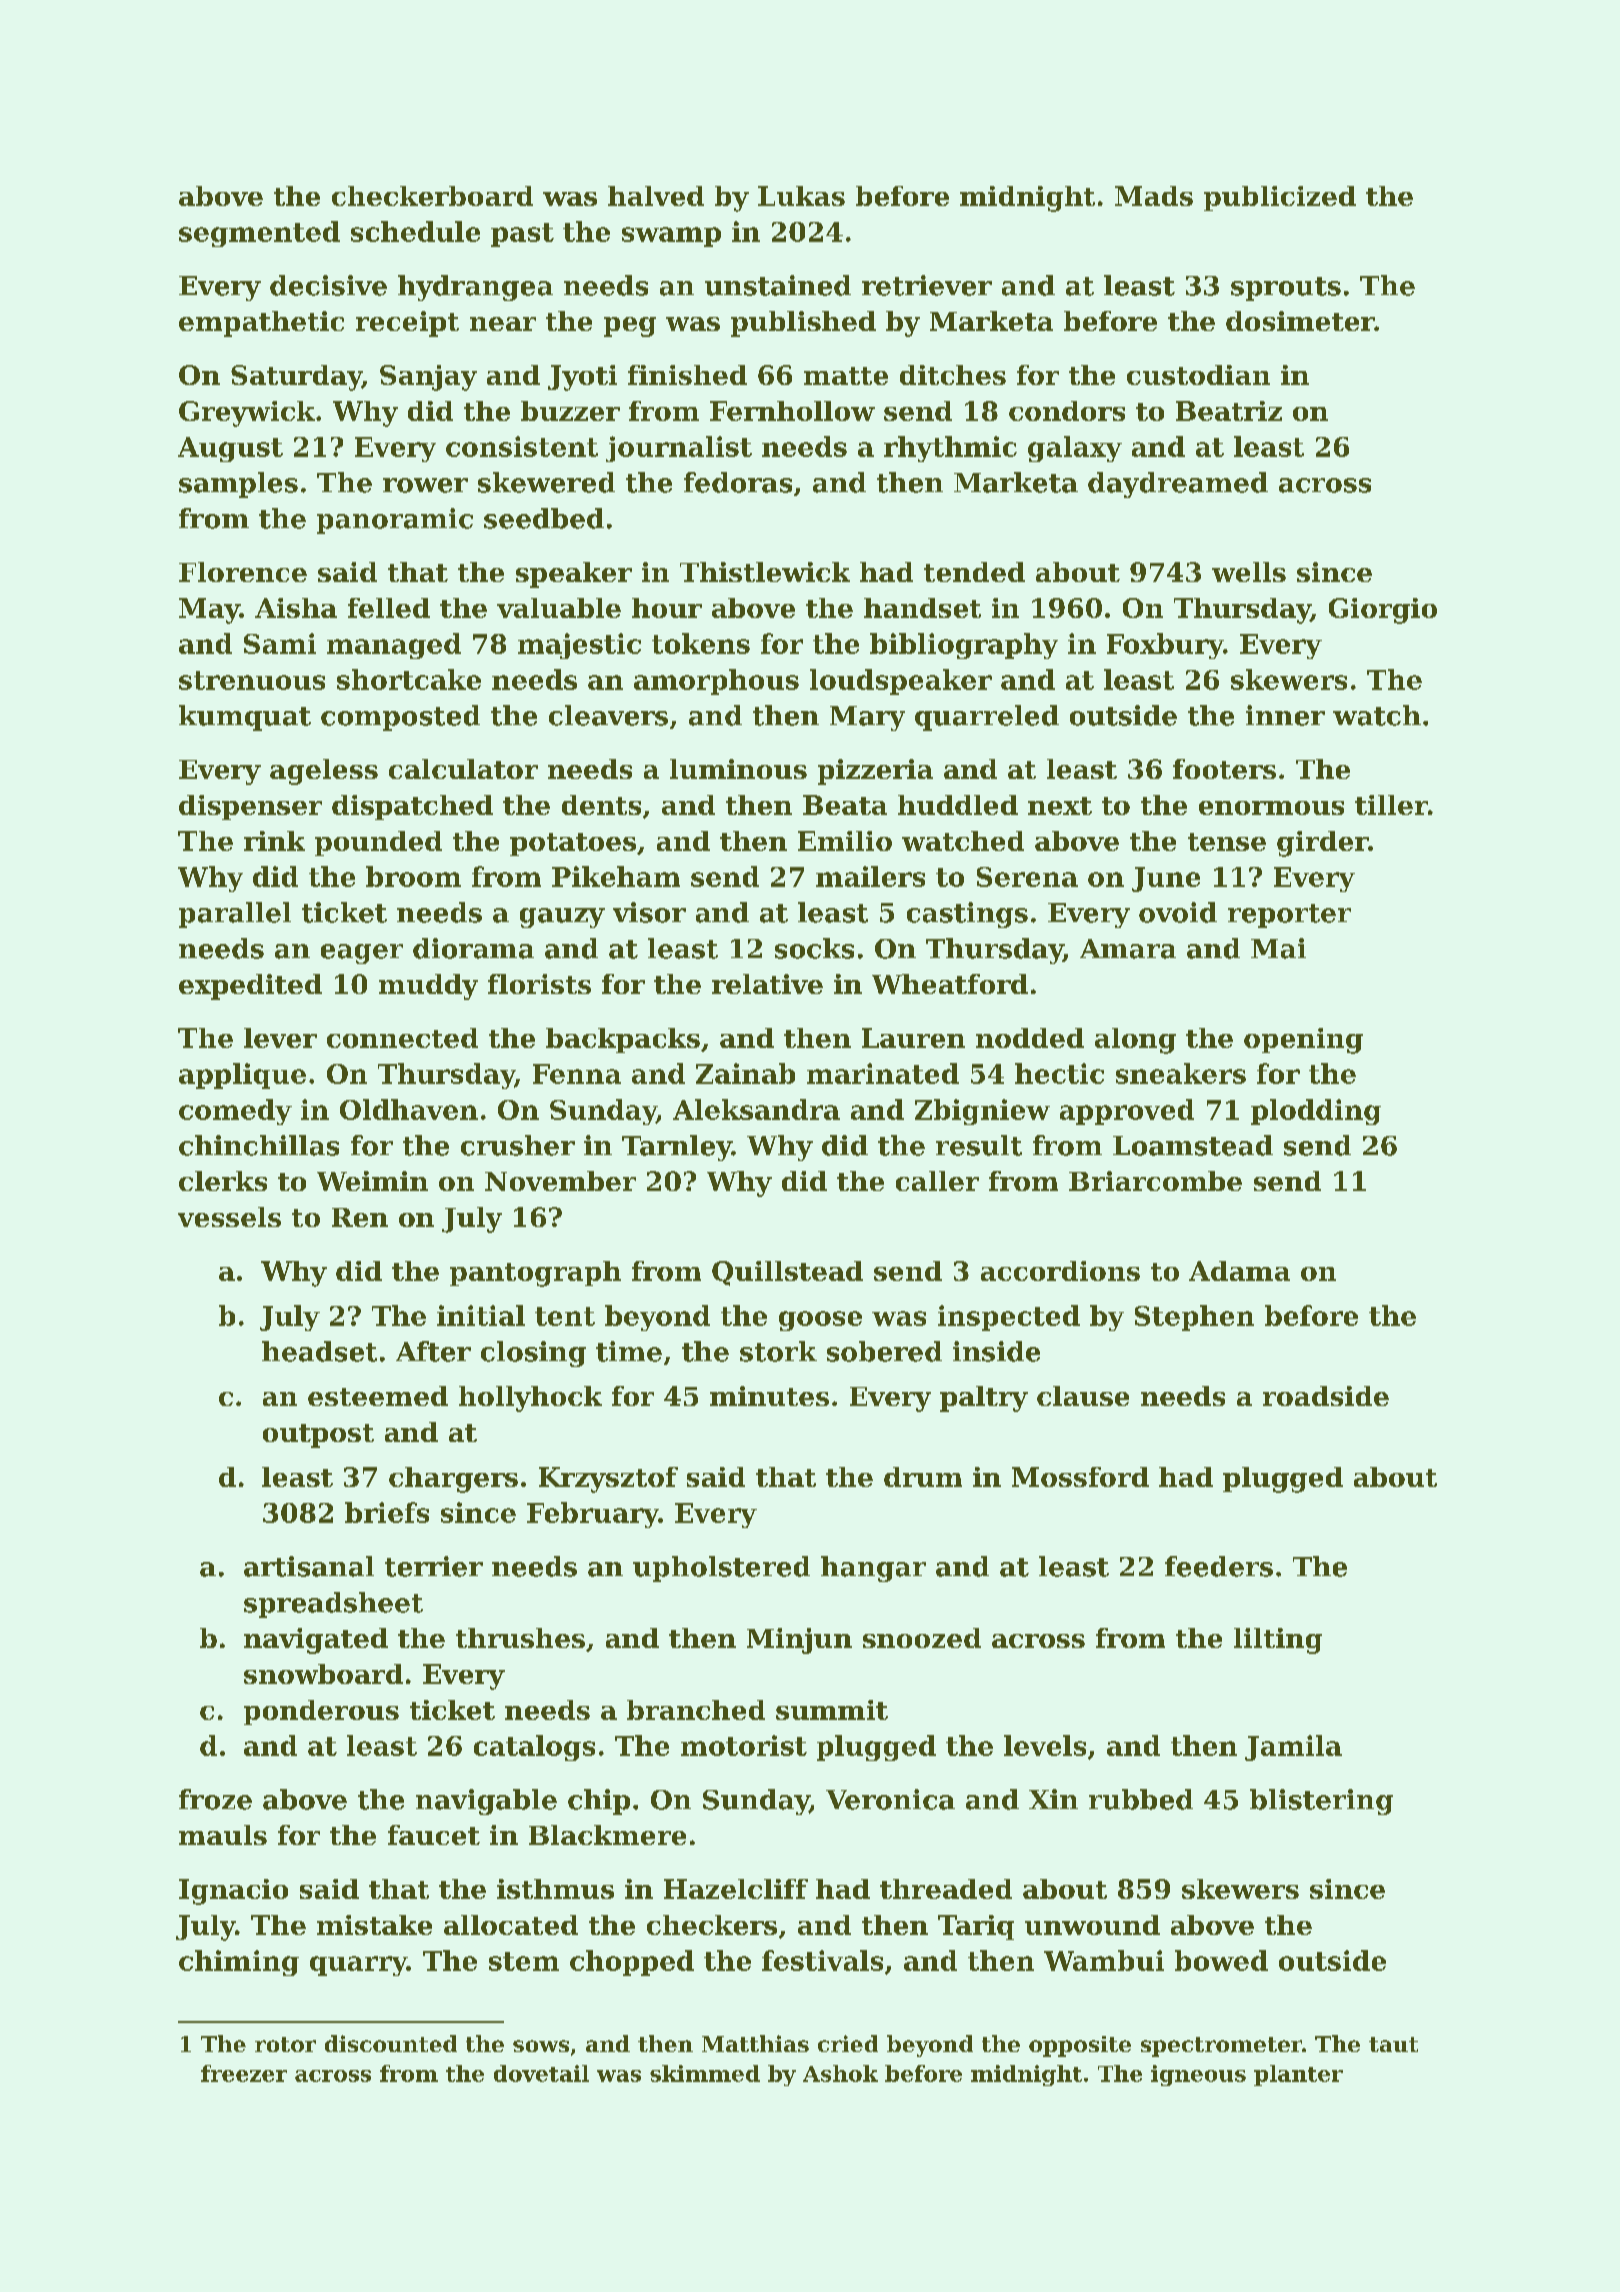  I want to click on segmented, so click(259, 234).
